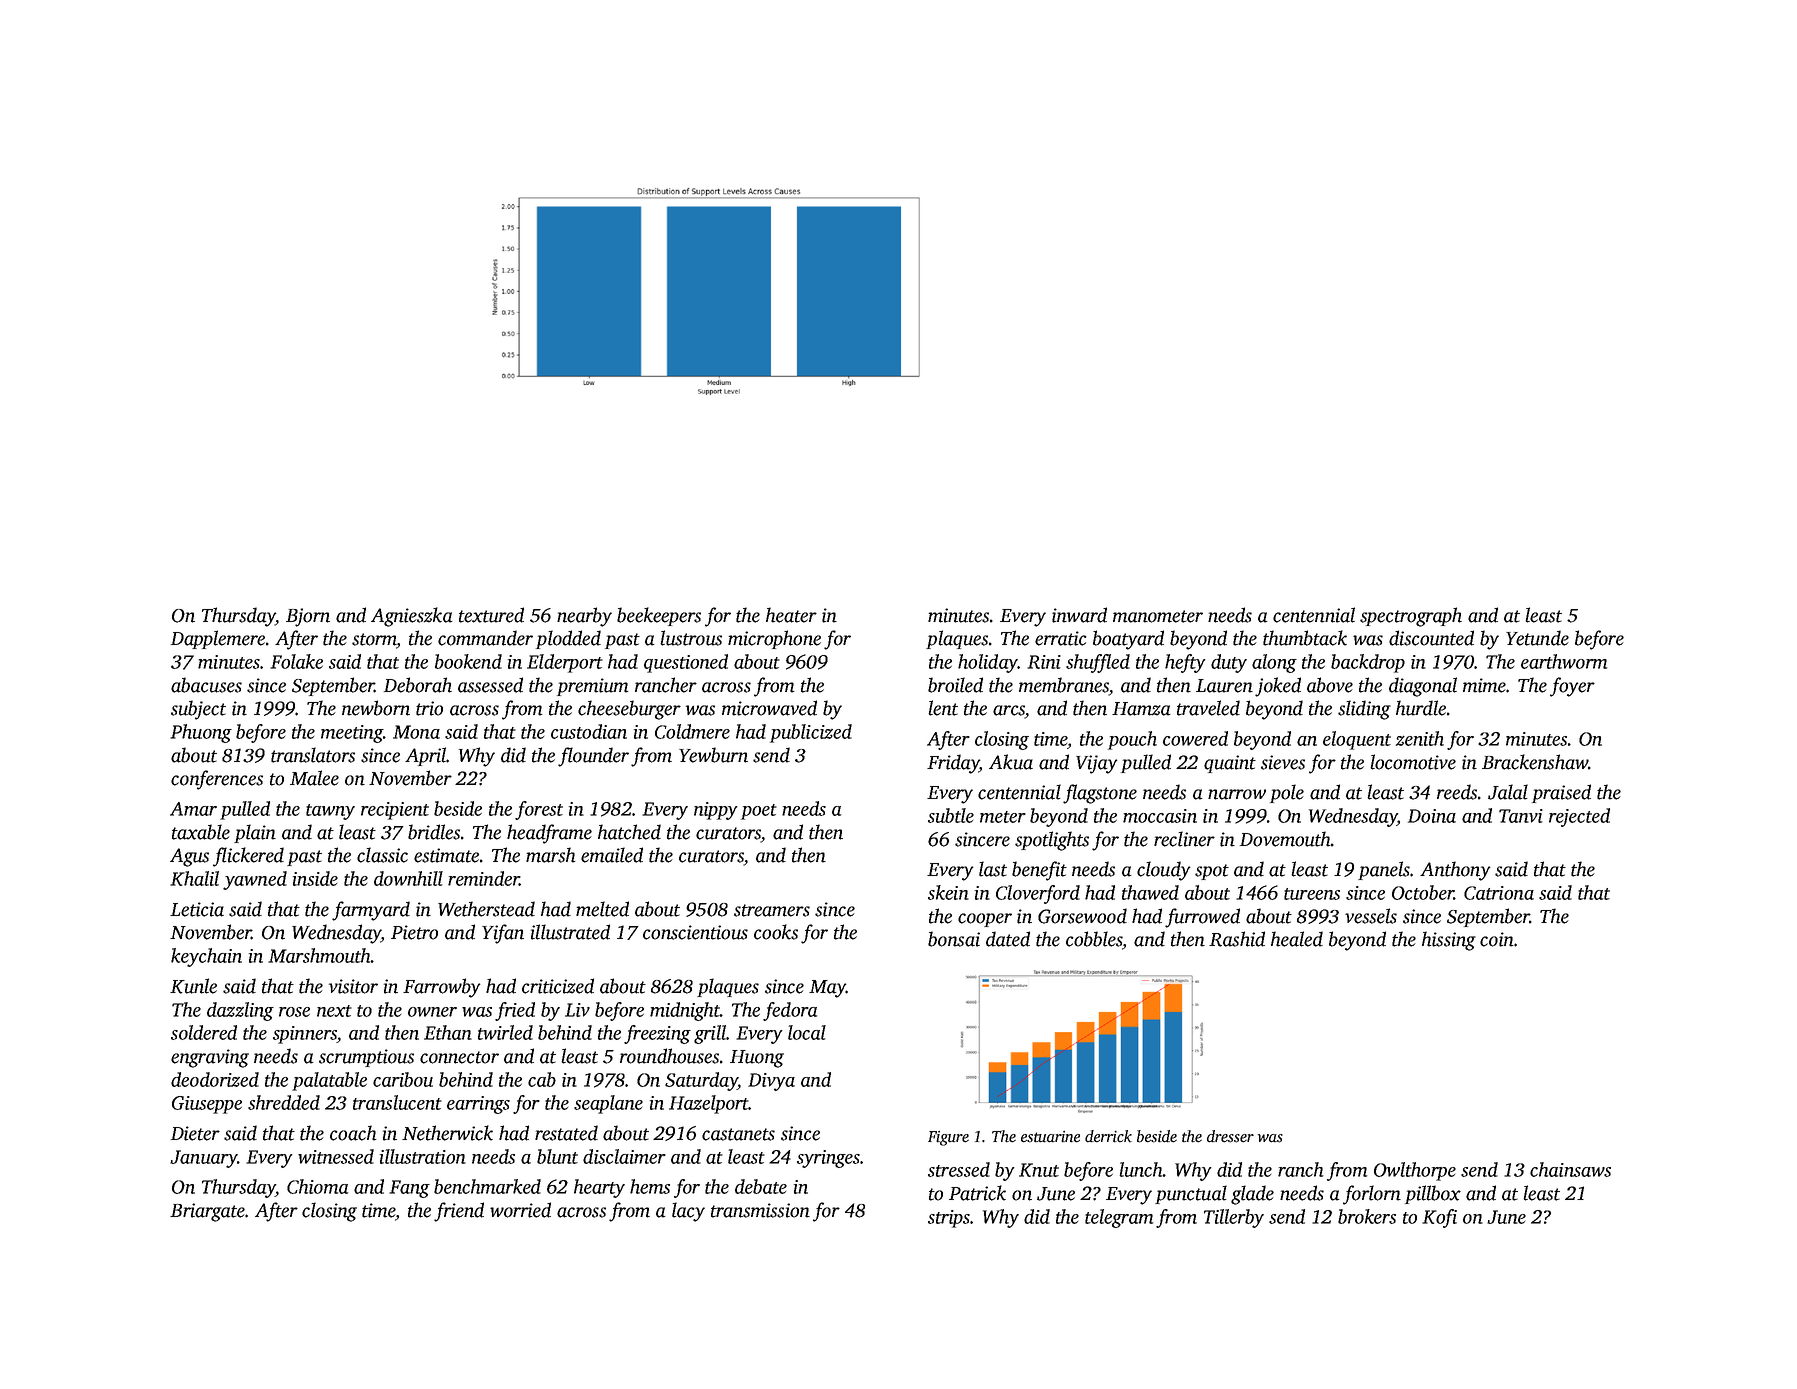 The height and width of the document is (1389, 1797). What do you see at coordinates (1039, 871) in the document?
I see `benefit` at bounding box center [1039, 871].
